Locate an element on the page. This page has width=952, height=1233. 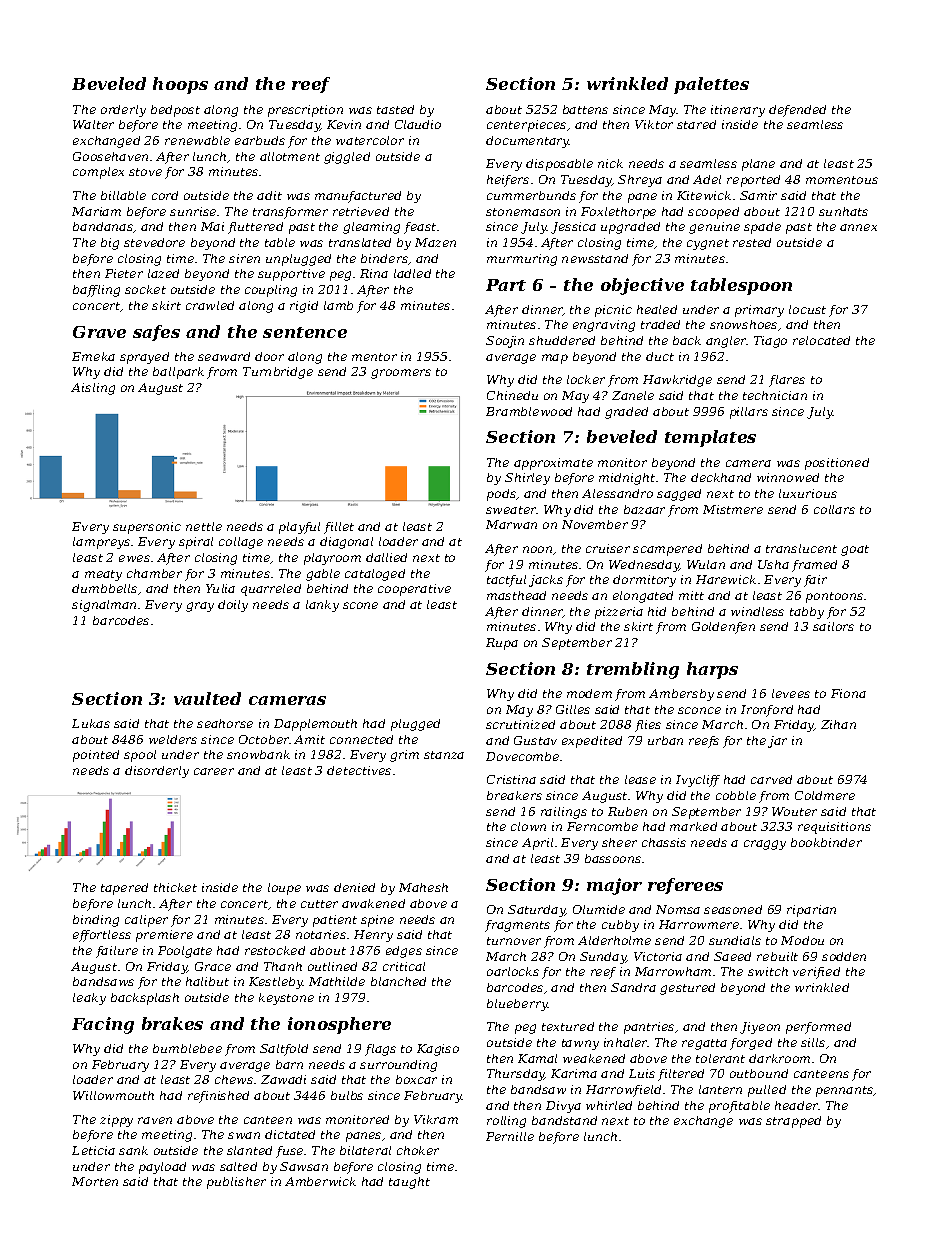
Wouter is located at coordinates (794, 811).
